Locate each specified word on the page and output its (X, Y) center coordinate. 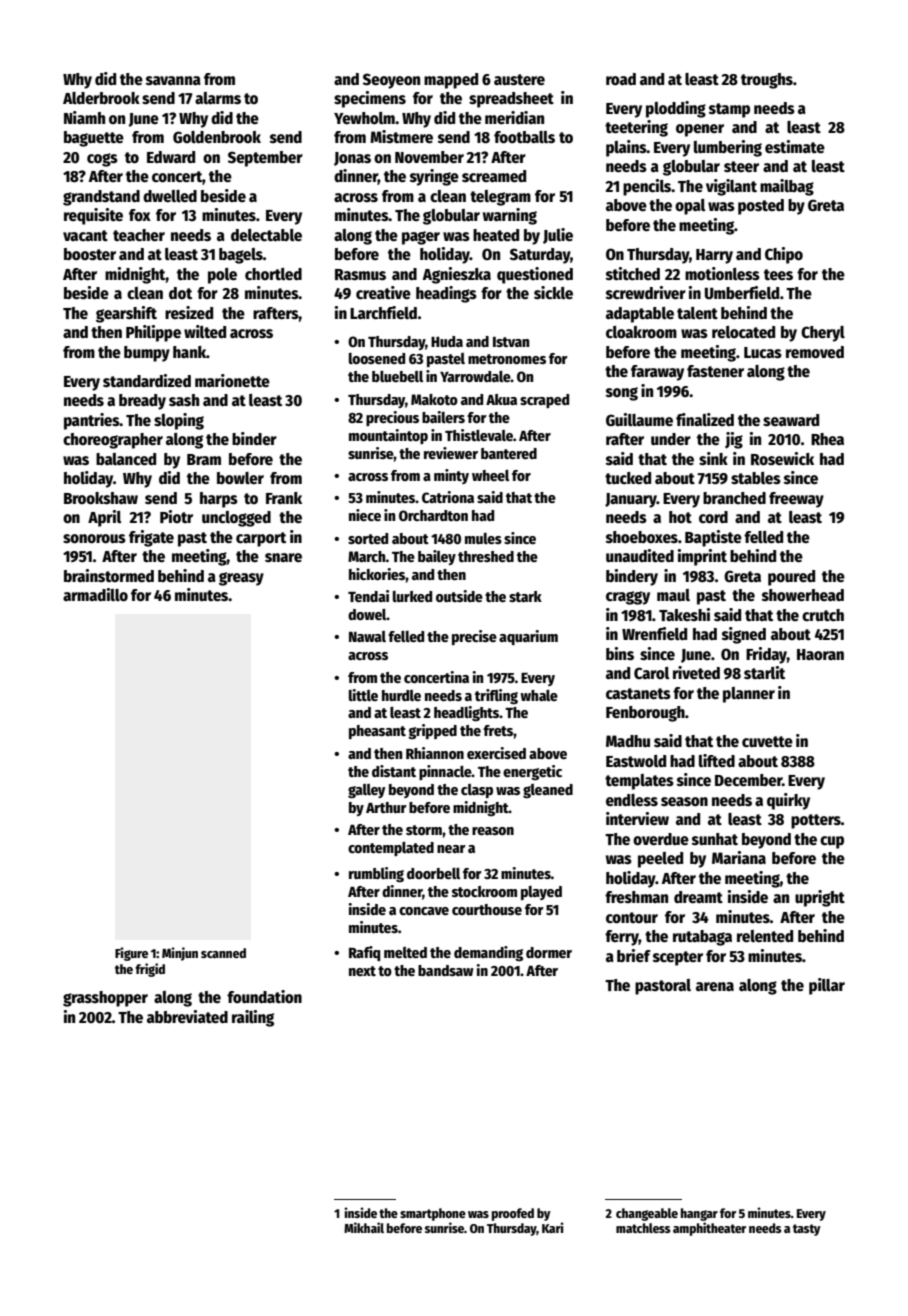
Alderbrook (101, 98)
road (621, 79)
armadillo (95, 594)
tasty (807, 1230)
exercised (496, 753)
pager (421, 238)
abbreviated (187, 1017)
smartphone (433, 1214)
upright (820, 898)
